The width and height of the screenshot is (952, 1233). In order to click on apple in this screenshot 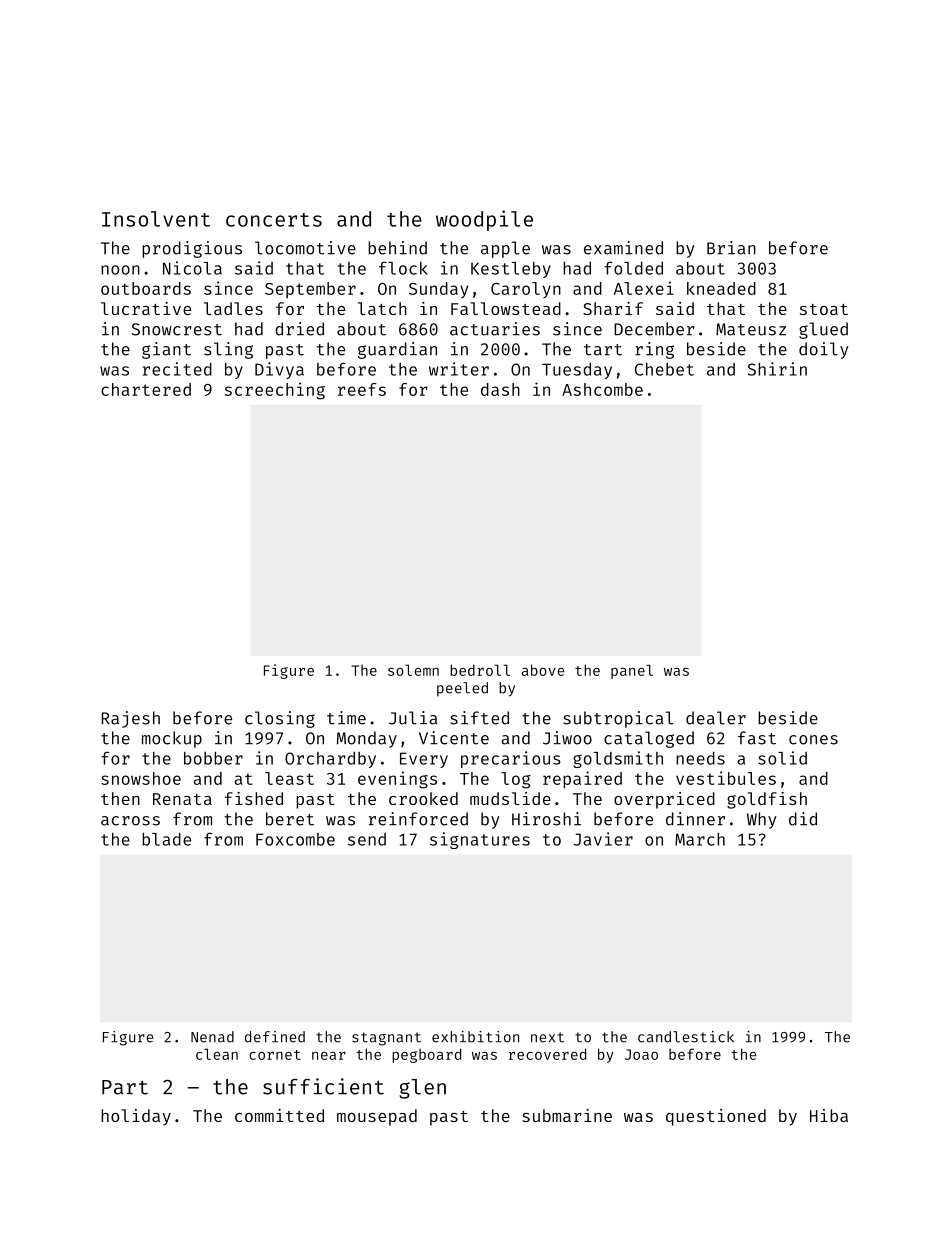, I will do `click(505, 249)`.
